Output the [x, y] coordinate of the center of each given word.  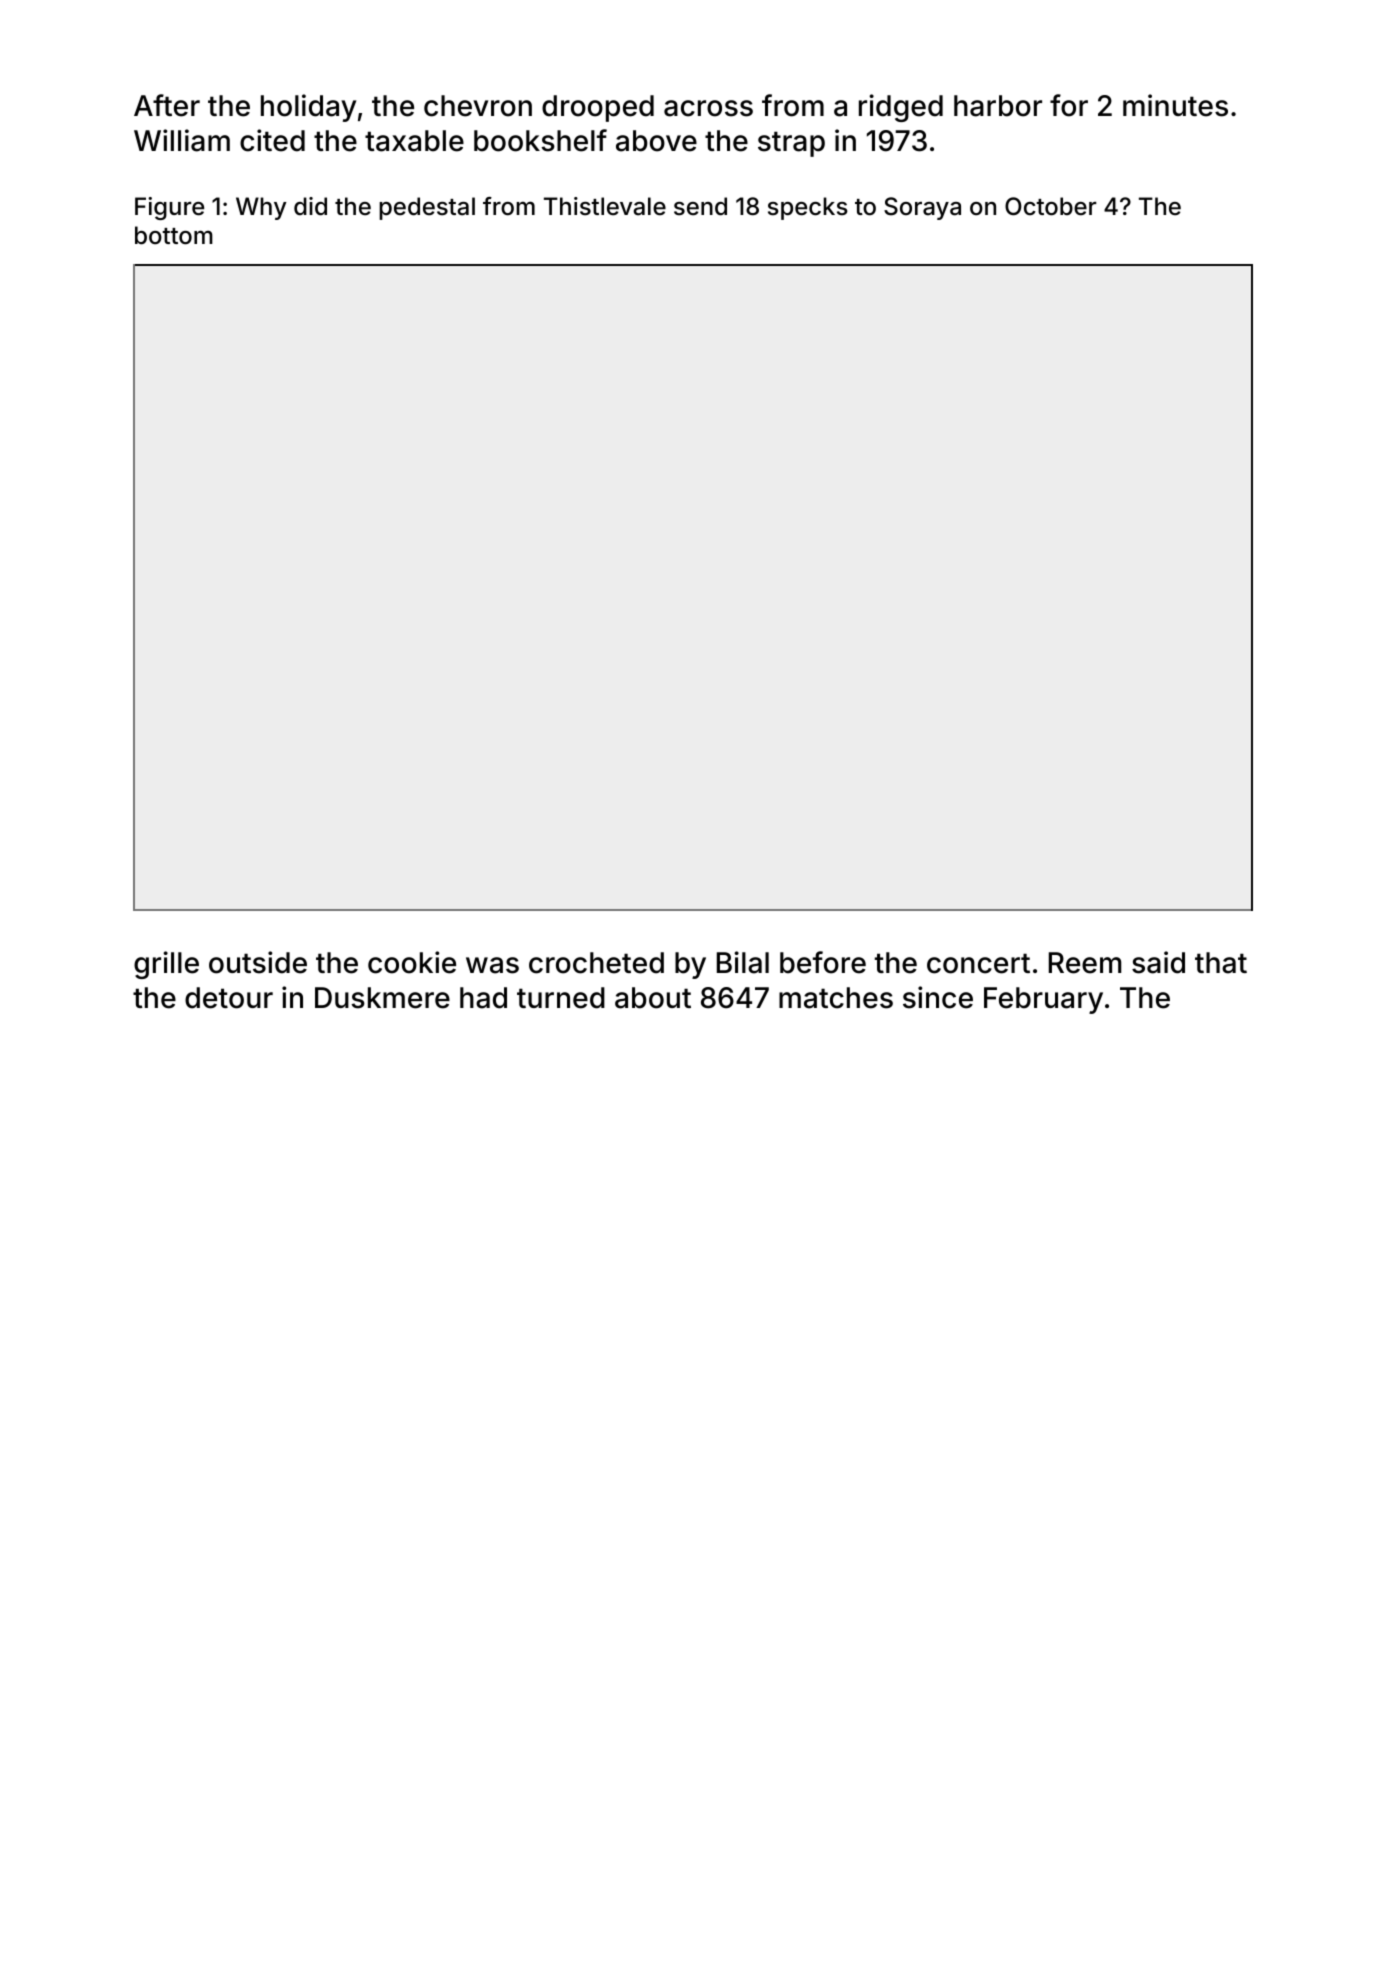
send [700, 206]
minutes [1175, 105]
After [167, 105]
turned [561, 998]
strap [791, 144]
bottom [174, 235]
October [1051, 206]
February [1043, 1000]
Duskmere [382, 998]
